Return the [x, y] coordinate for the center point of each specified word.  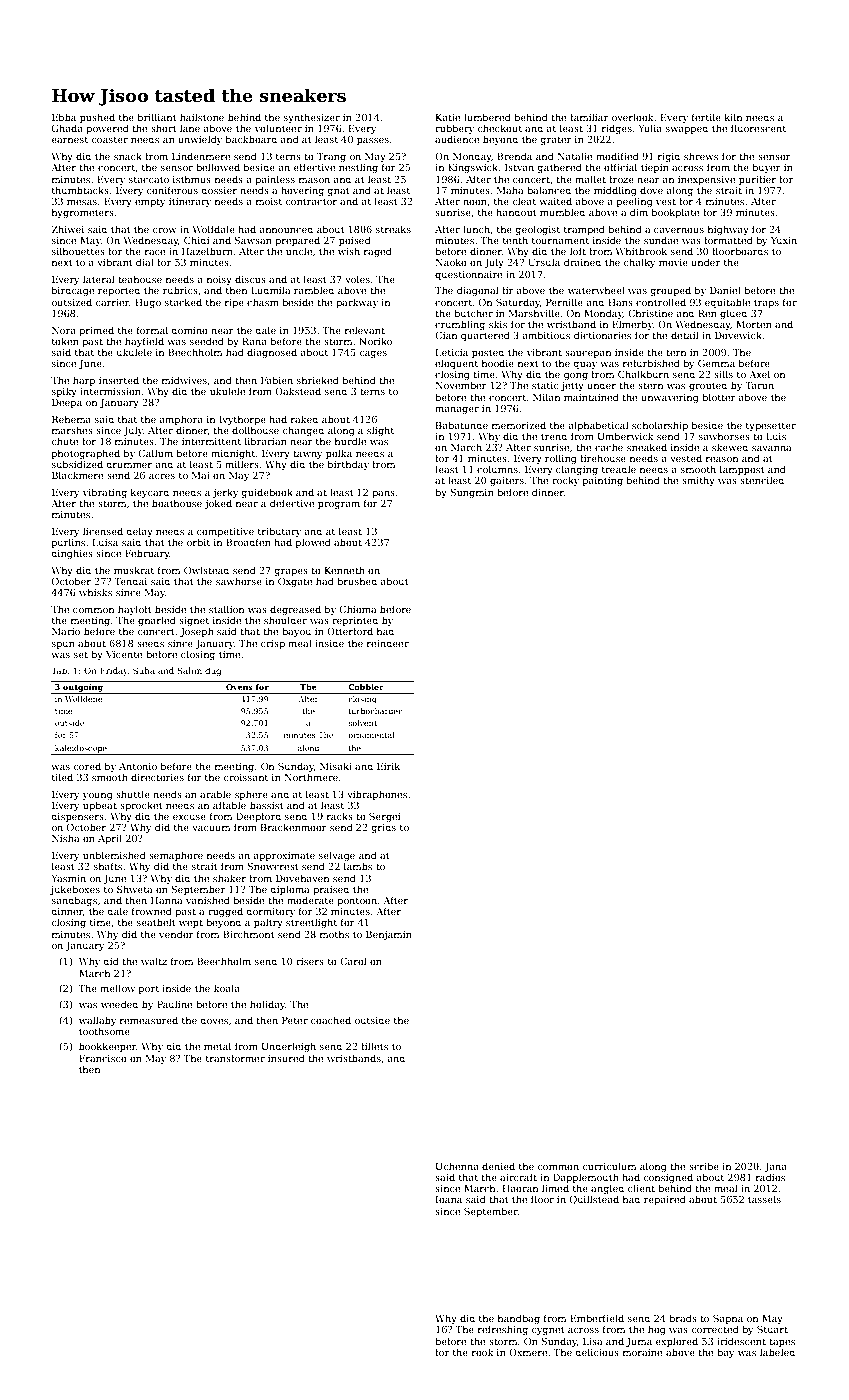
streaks [393, 229]
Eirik [388, 766]
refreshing [503, 1330]
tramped [584, 230]
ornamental [371, 735]
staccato [149, 179]
